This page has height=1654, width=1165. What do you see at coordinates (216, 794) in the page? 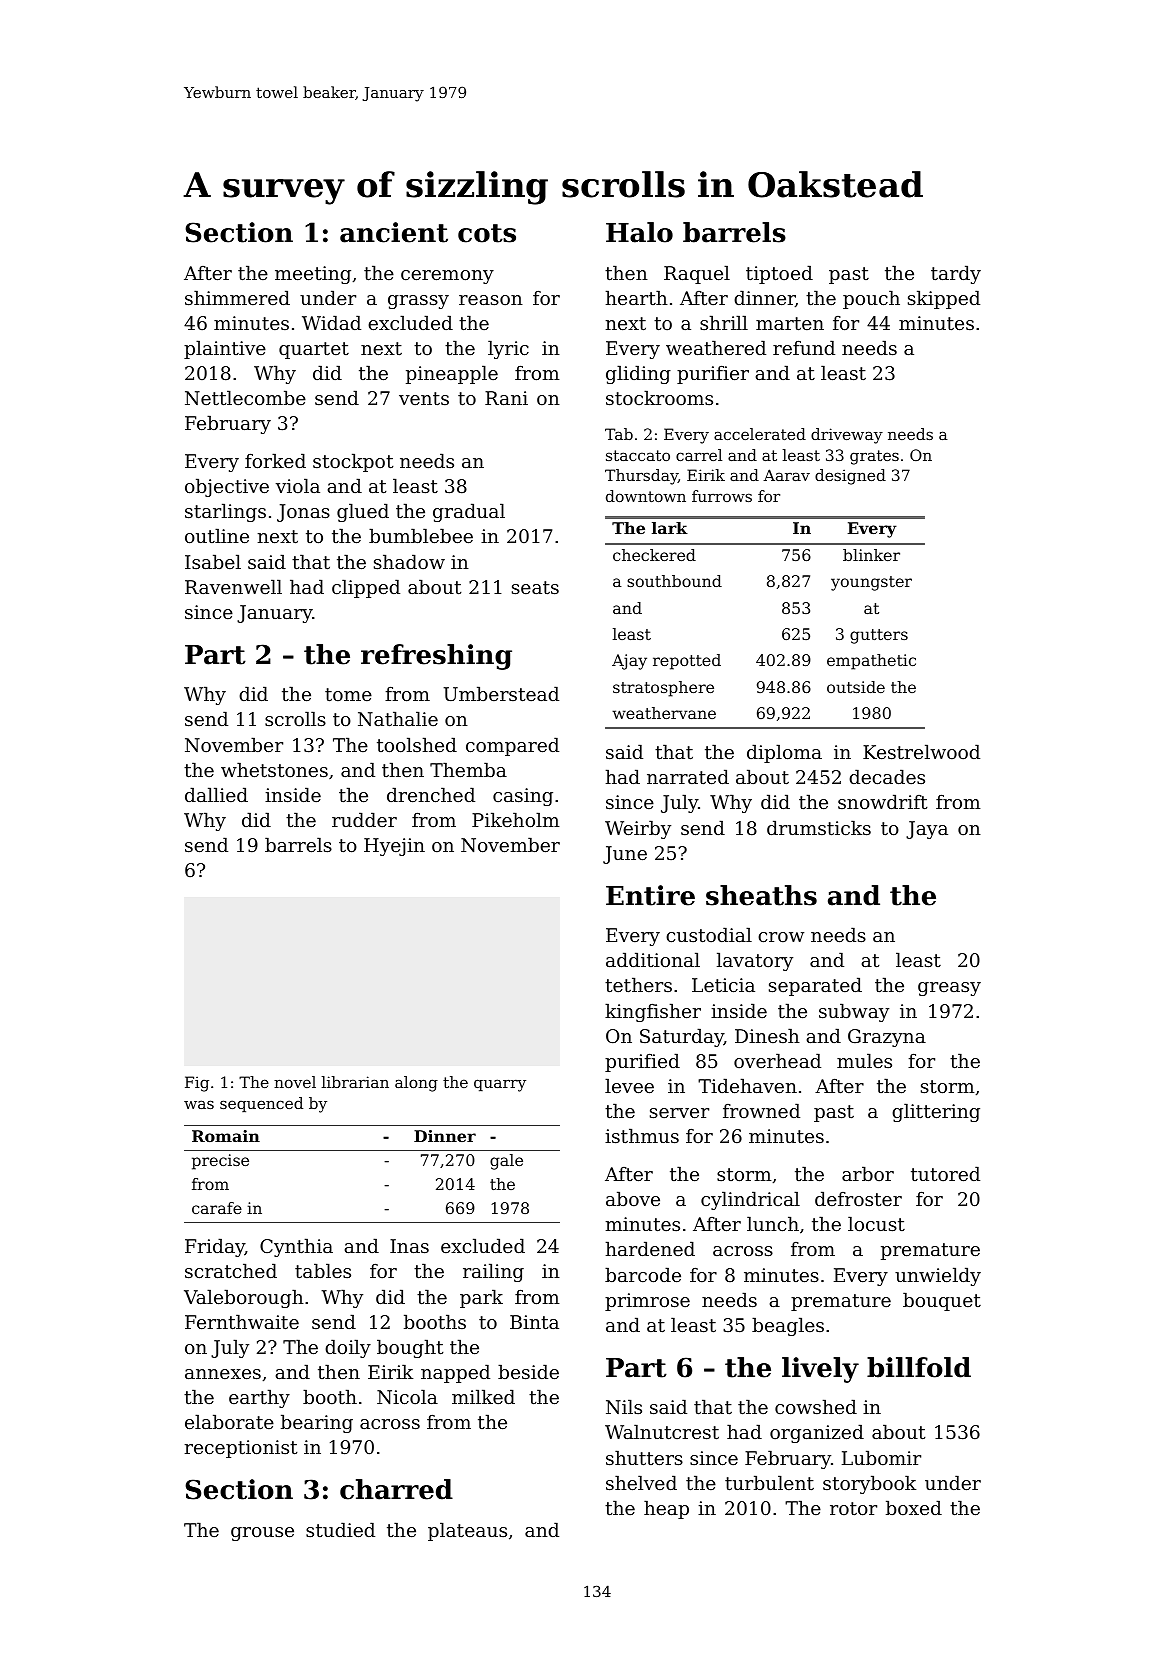
I see `dallied` at bounding box center [216, 794].
